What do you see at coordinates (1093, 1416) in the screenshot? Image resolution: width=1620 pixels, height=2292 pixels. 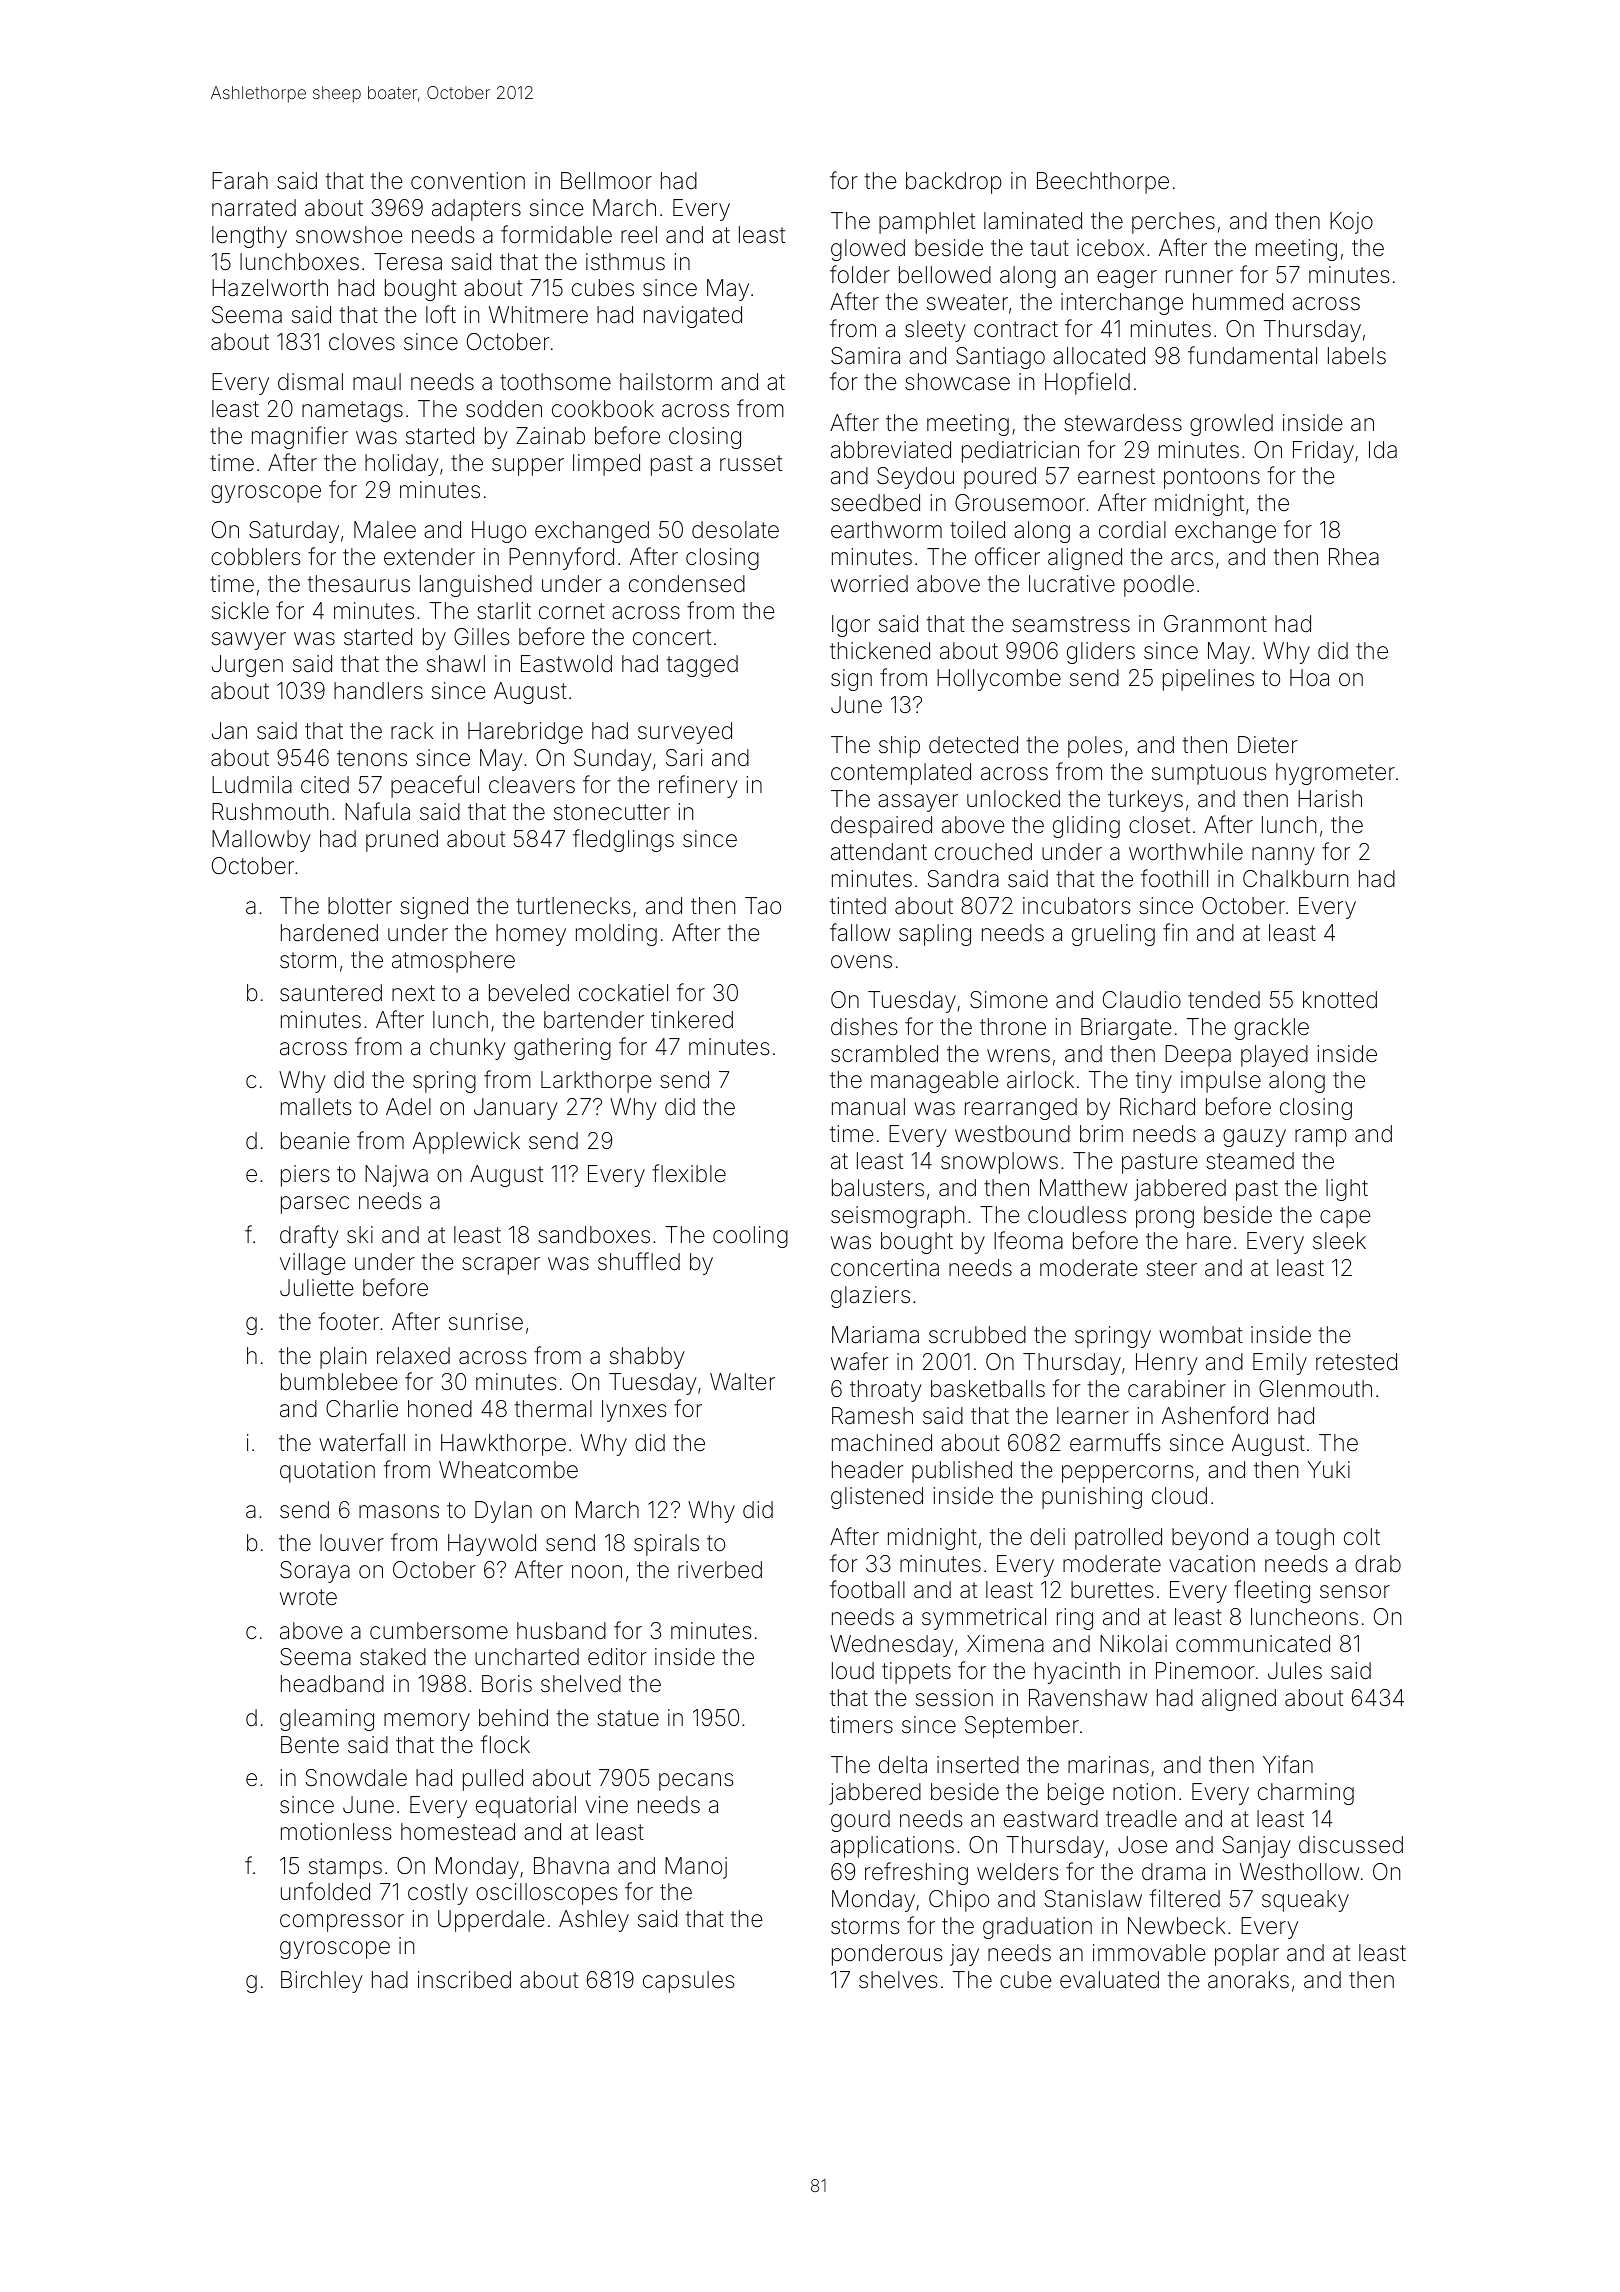 I see `learner` at bounding box center [1093, 1416].
